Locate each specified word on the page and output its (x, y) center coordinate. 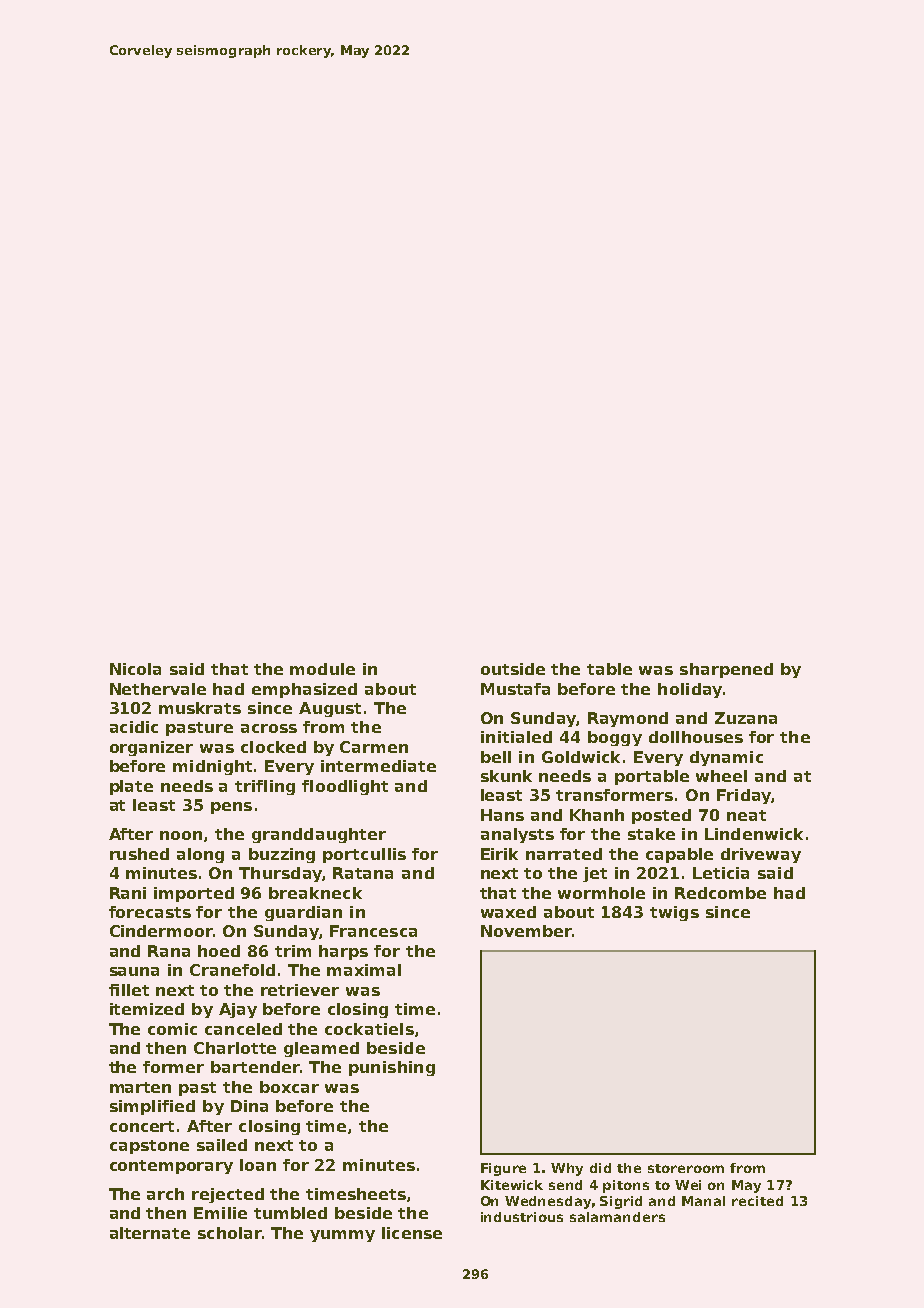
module (322, 669)
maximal (364, 970)
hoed (219, 951)
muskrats (200, 708)
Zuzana (746, 718)
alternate (150, 1233)
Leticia (721, 873)
